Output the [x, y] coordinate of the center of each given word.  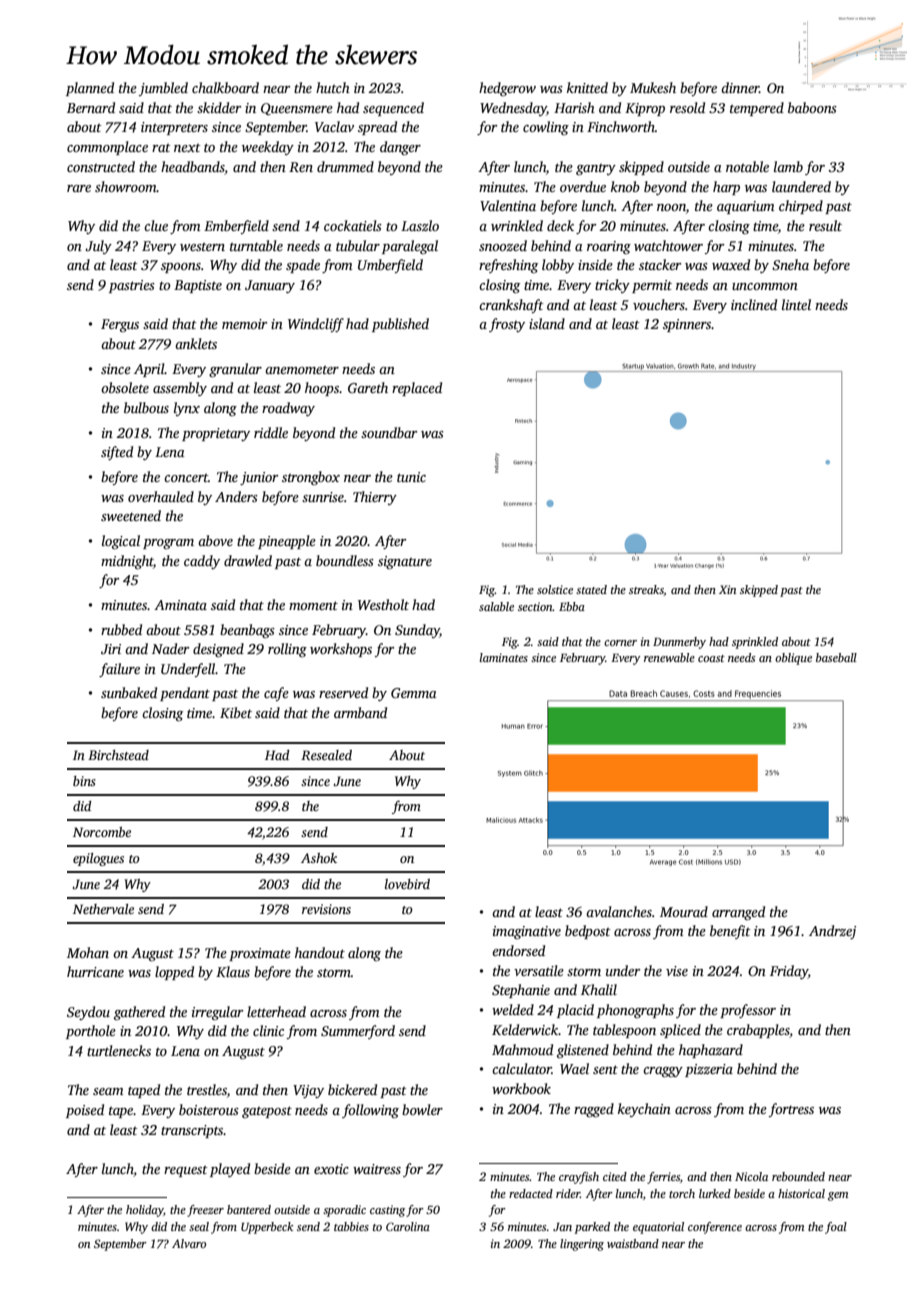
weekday [268, 148]
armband [360, 712]
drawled [248, 560]
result [825, 225]
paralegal [410, 247]
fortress [791, 1110]
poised [85, 1111]
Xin [727, 589]
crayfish [579, 1178]
